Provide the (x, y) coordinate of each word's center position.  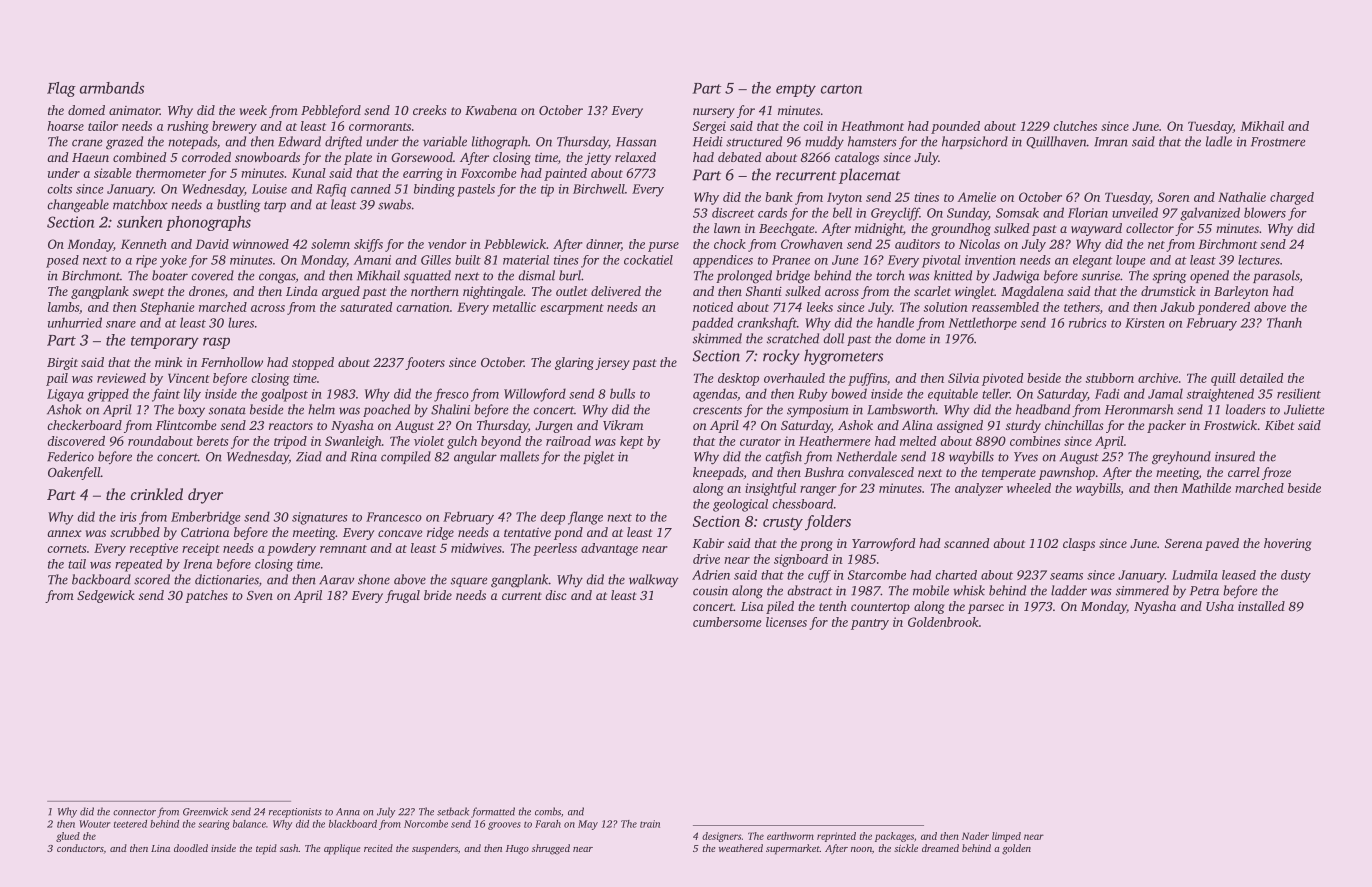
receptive (154, 549)
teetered (130, 824)
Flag (61, 89)
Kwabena (491, 110)
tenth (833, 606)
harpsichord (975, 142)
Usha (1220, 606)
